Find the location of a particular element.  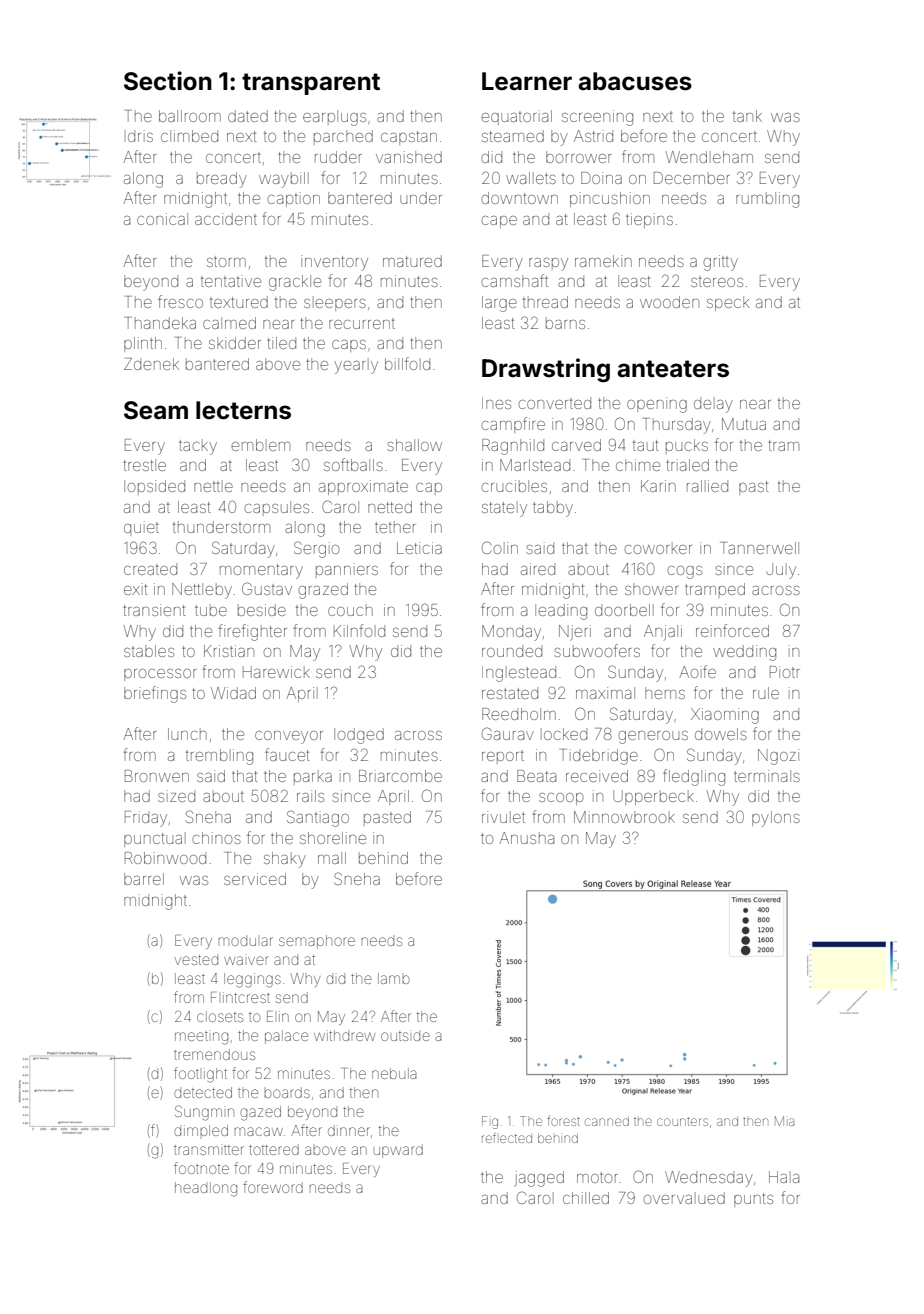

cape is located at coordinates (499, 222).
